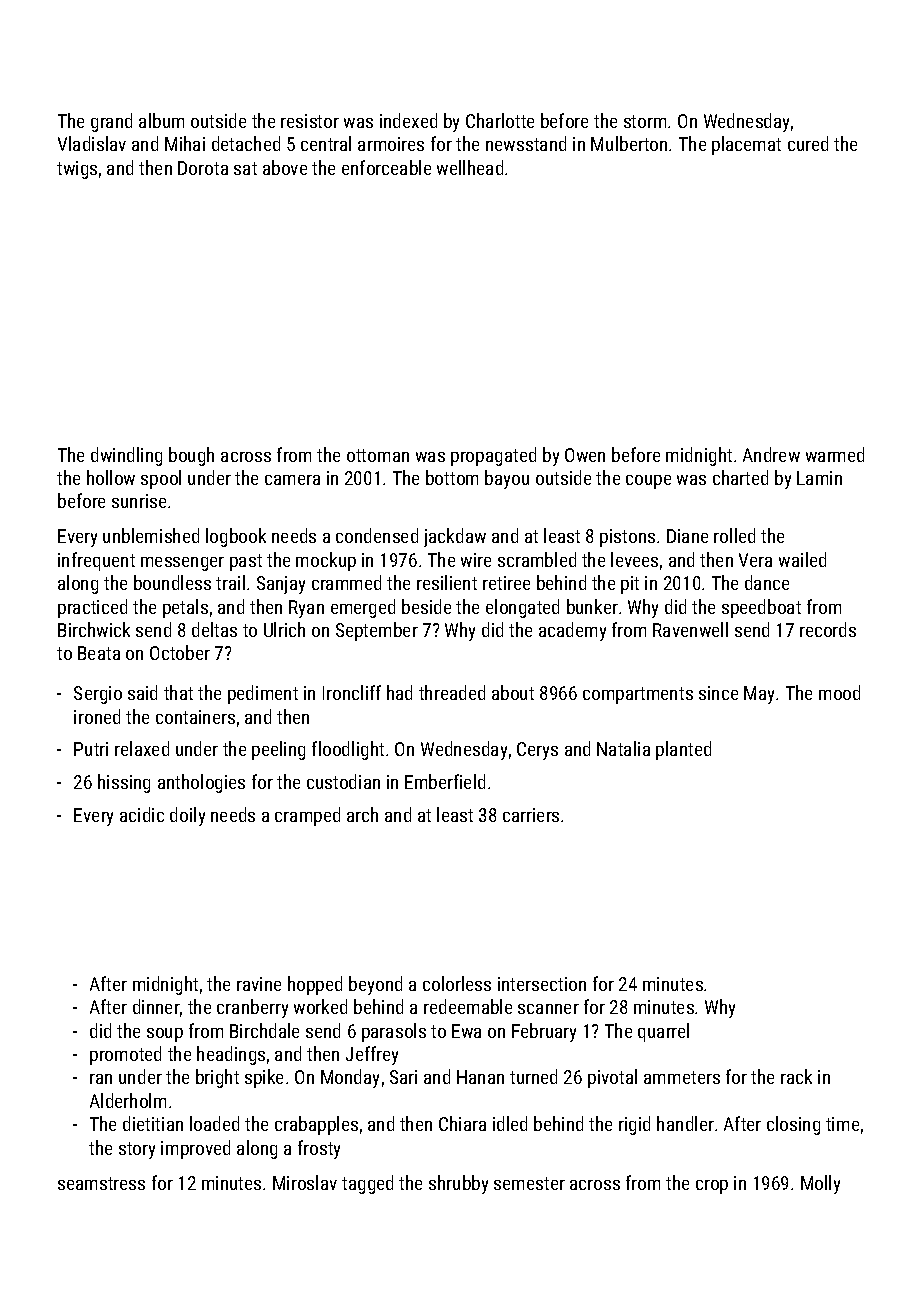 This image has width=924, height=1314. What do you see at coordinates (191, 456) in the image?
I see `bough` at bounding box center [191, 456].
